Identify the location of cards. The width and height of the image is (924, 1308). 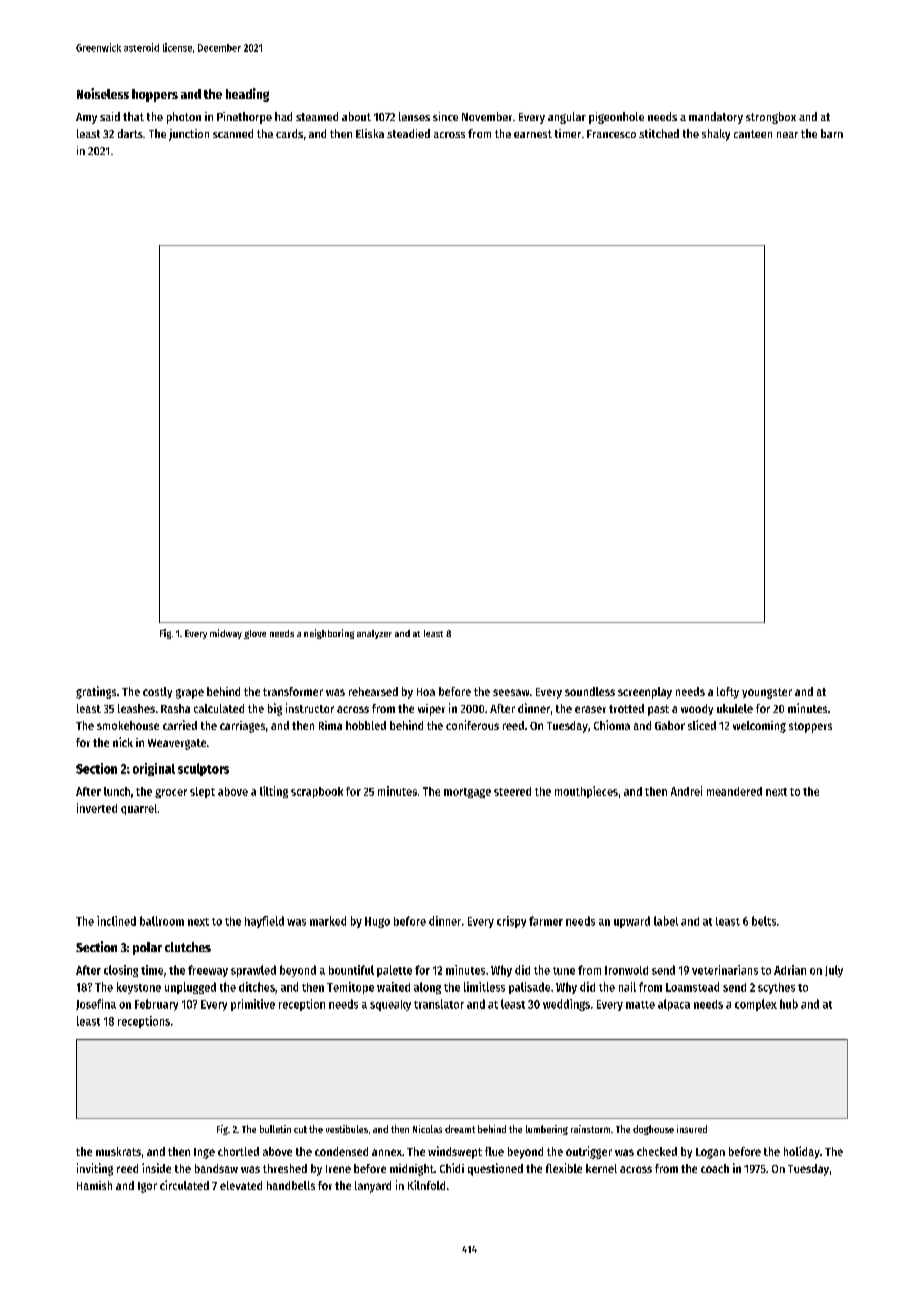
(289, 133).
